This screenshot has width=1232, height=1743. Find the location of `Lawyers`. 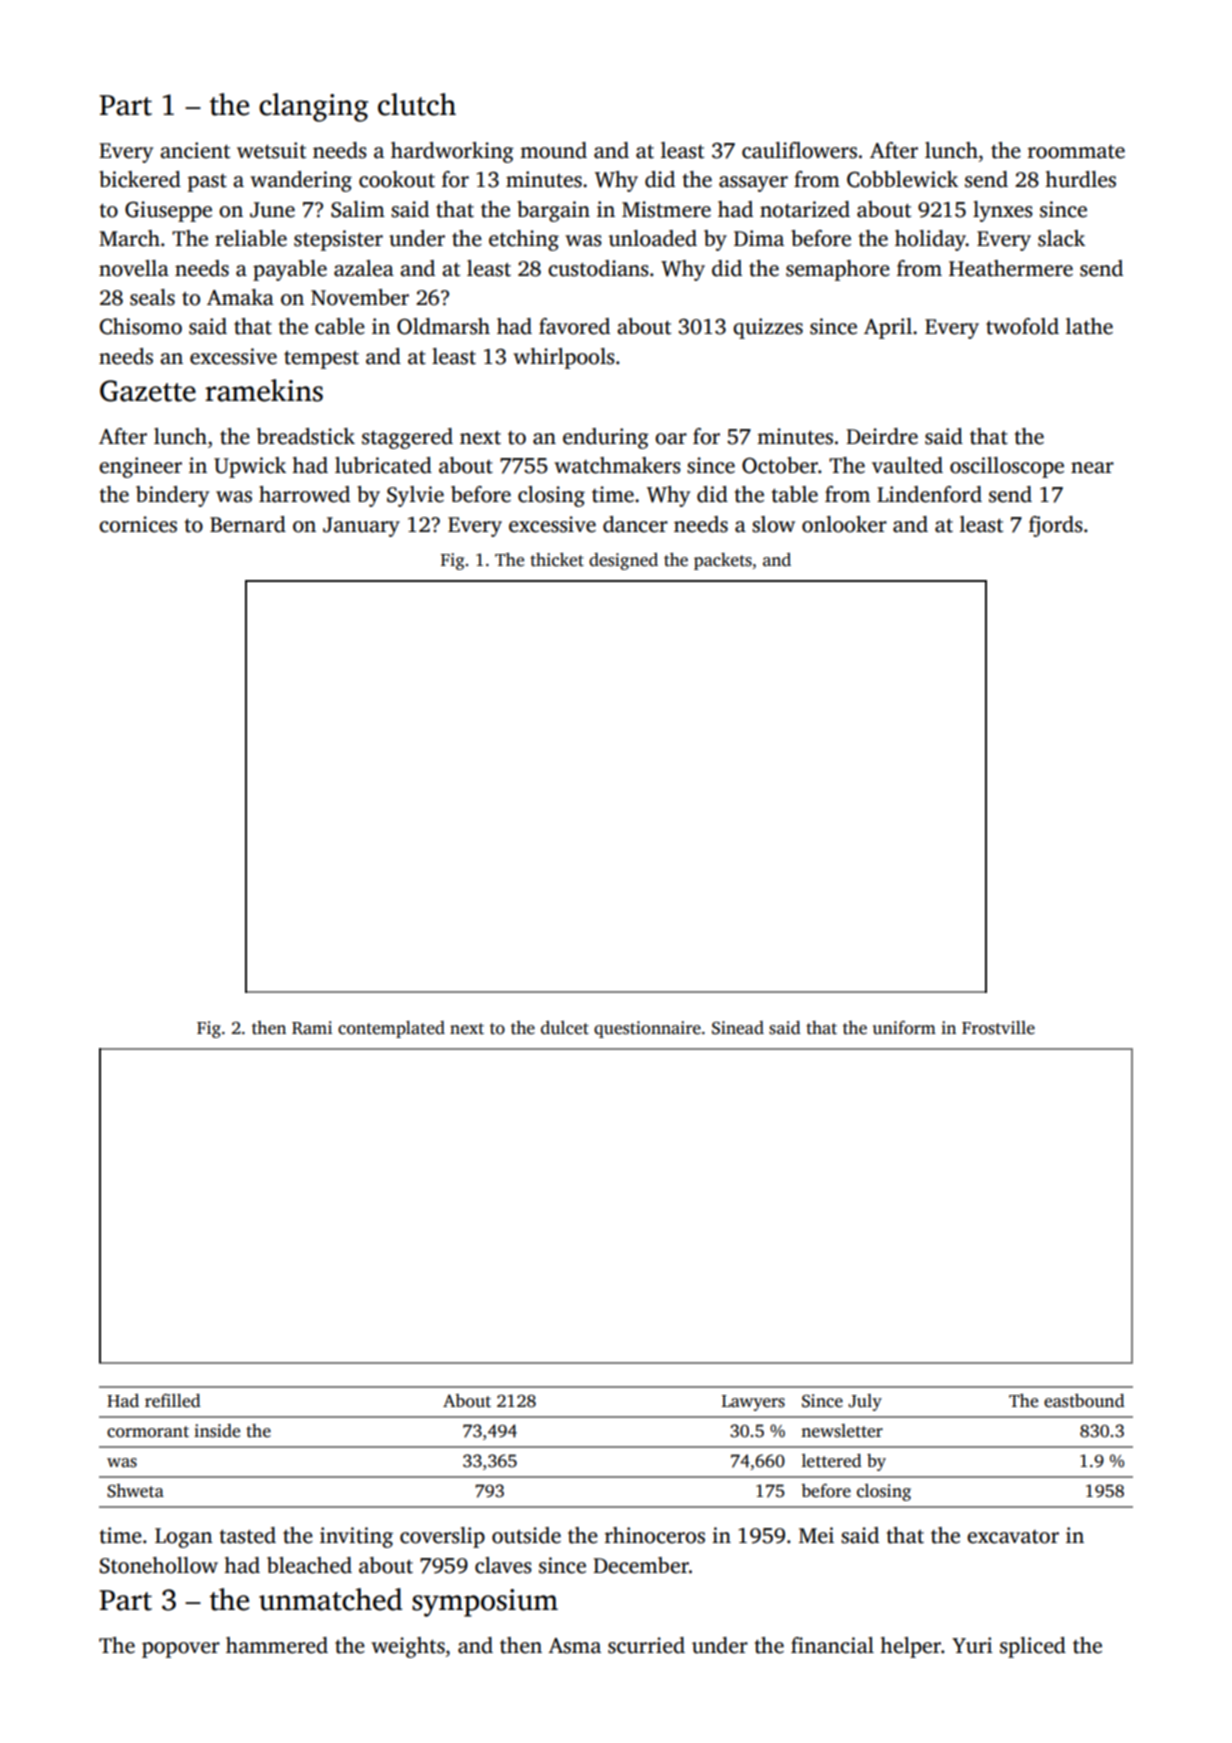

Lawyers is located at coordinates (753, 1403).
